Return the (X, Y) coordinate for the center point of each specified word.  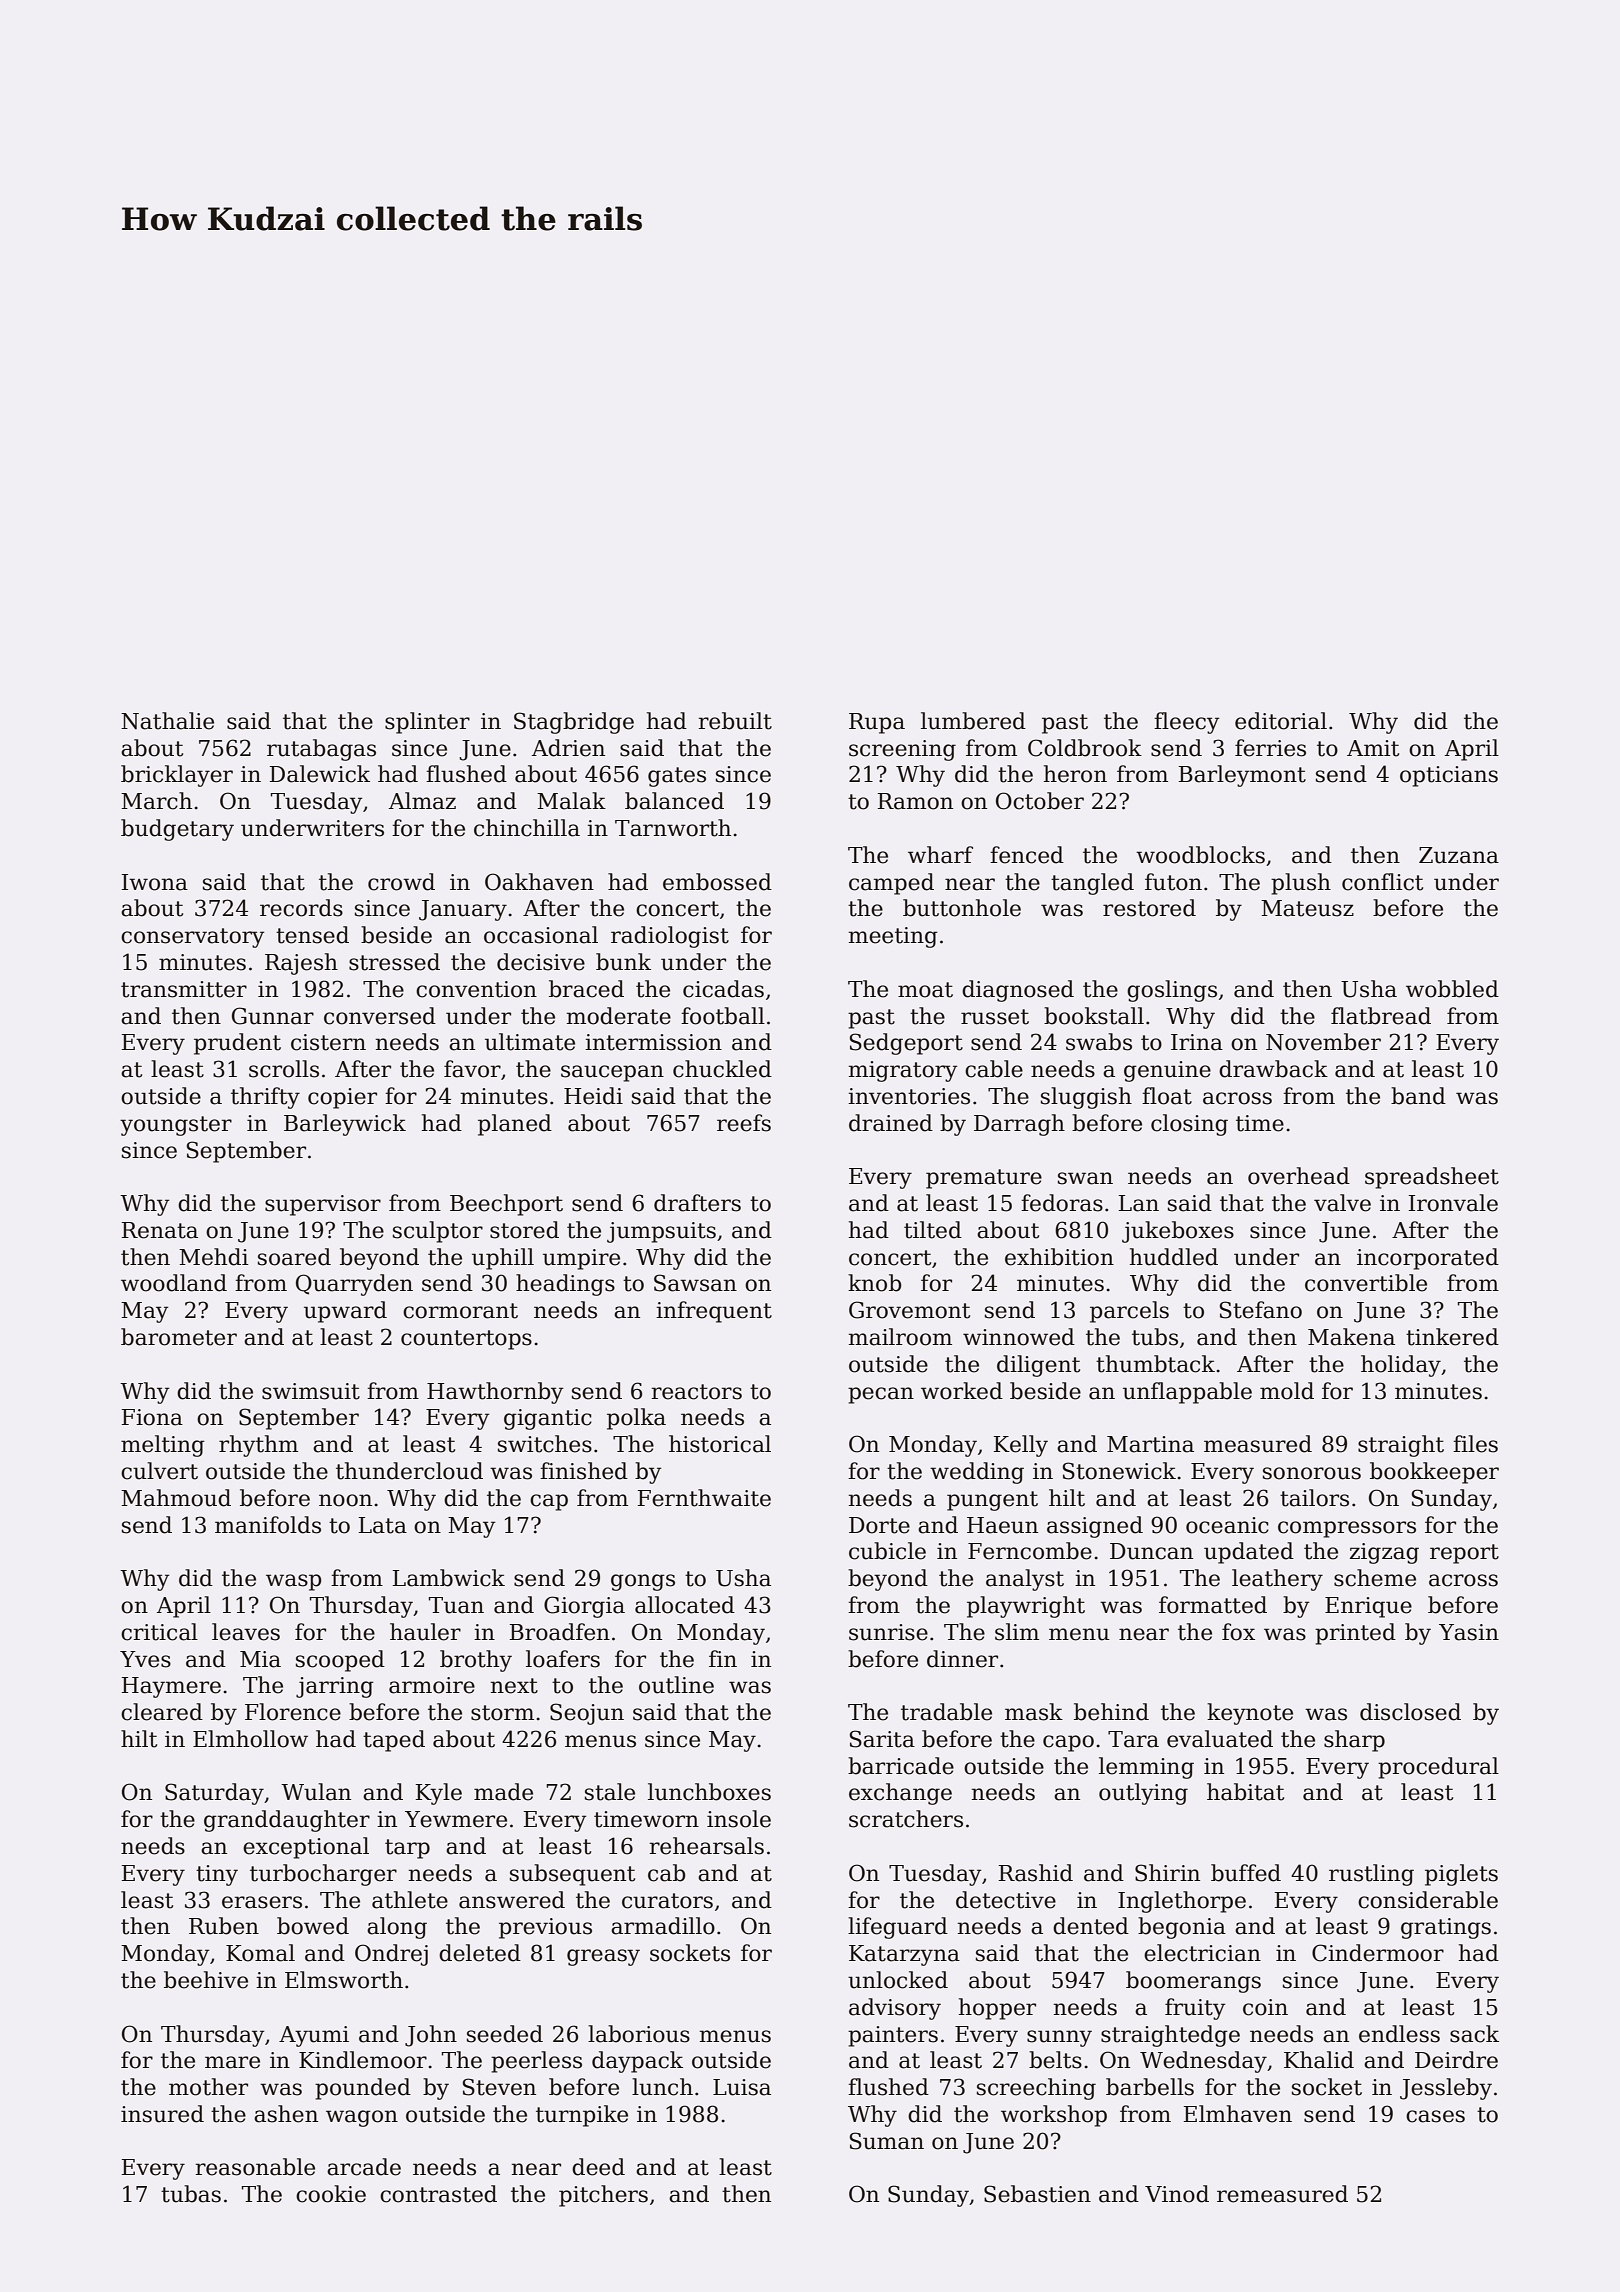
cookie (331, 2194)
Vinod (1177, 2194)
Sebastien (1037, 2194)
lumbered (973, 721)
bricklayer (177, 776)
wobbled (1452, 989)
